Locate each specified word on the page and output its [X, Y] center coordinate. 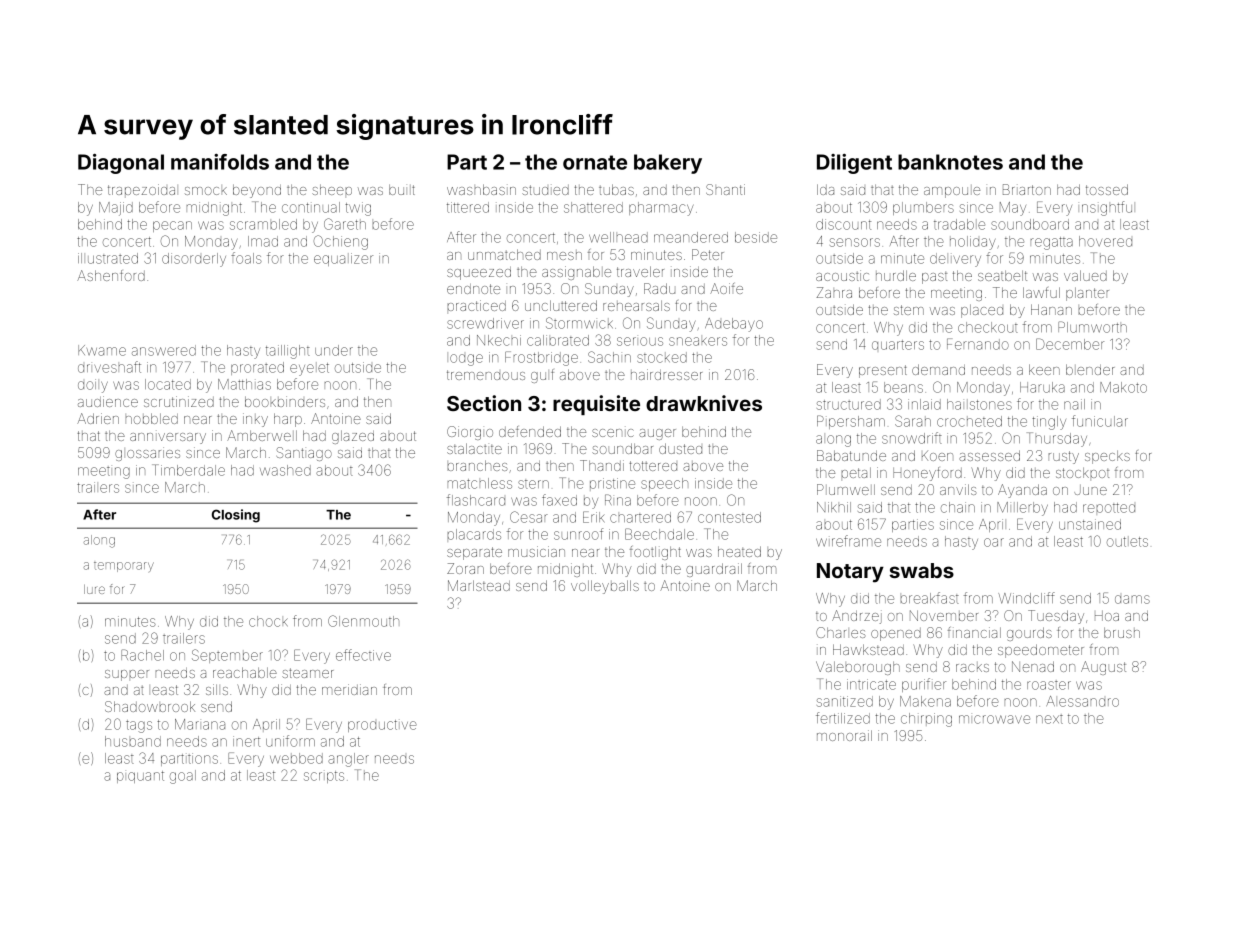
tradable [959, 224]
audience [108, 401]
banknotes [950, 162]
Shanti [725, 189]
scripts [324, 777]
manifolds [220, 162]
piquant [140, 777]
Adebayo [734, 325]
